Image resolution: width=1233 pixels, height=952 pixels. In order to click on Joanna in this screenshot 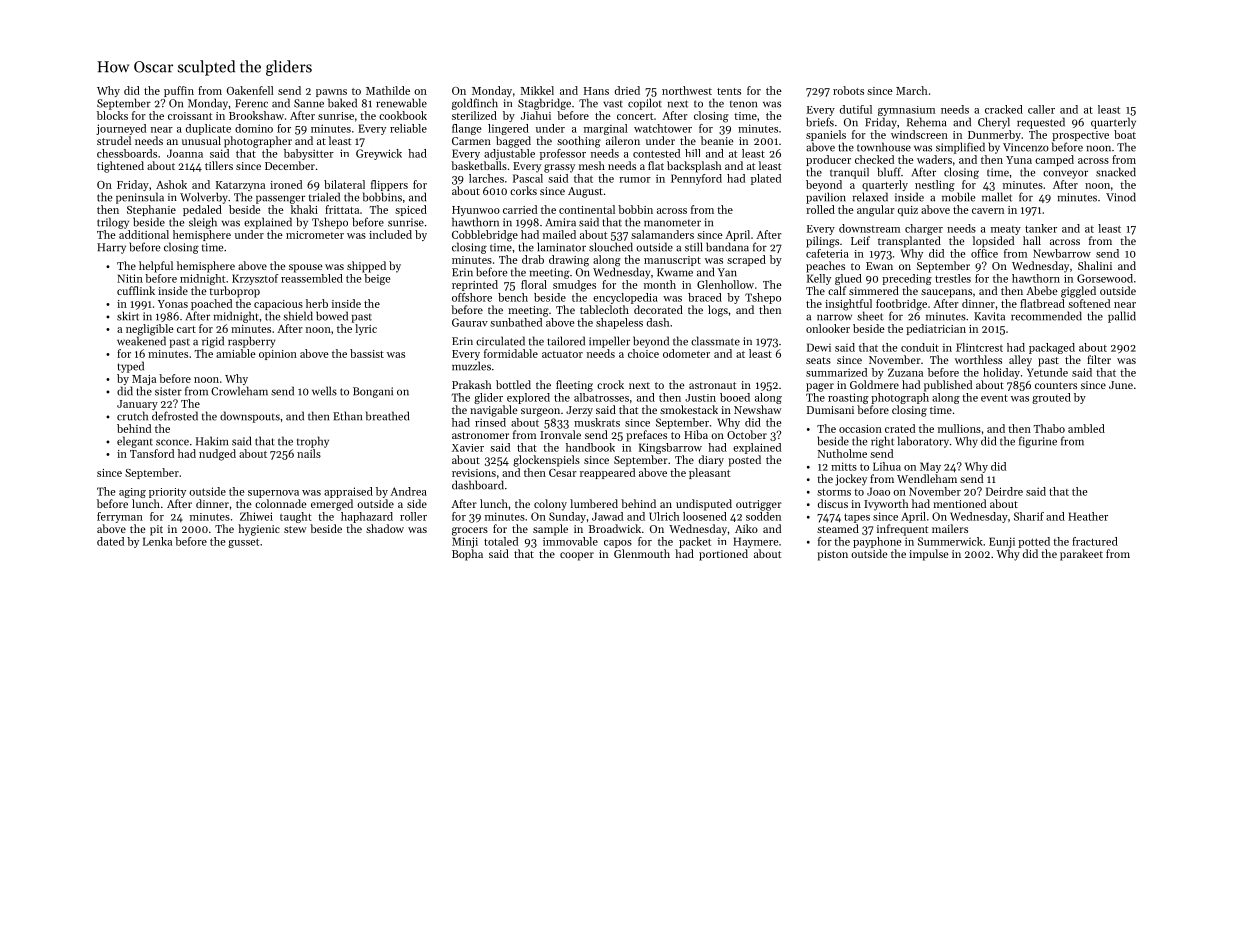, I will do `click(185, 153)`.
